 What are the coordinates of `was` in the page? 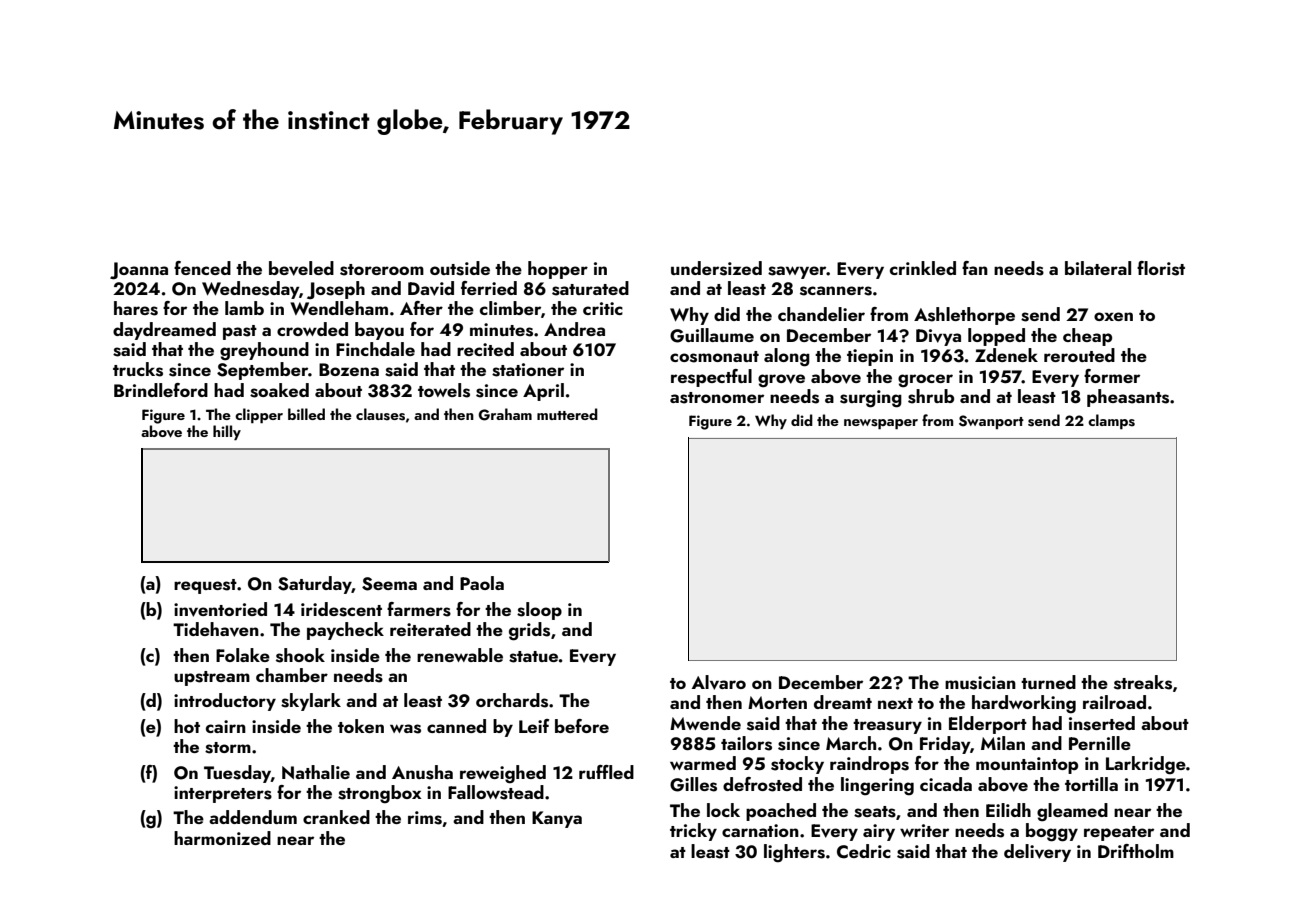 It's located at (405, 729).
